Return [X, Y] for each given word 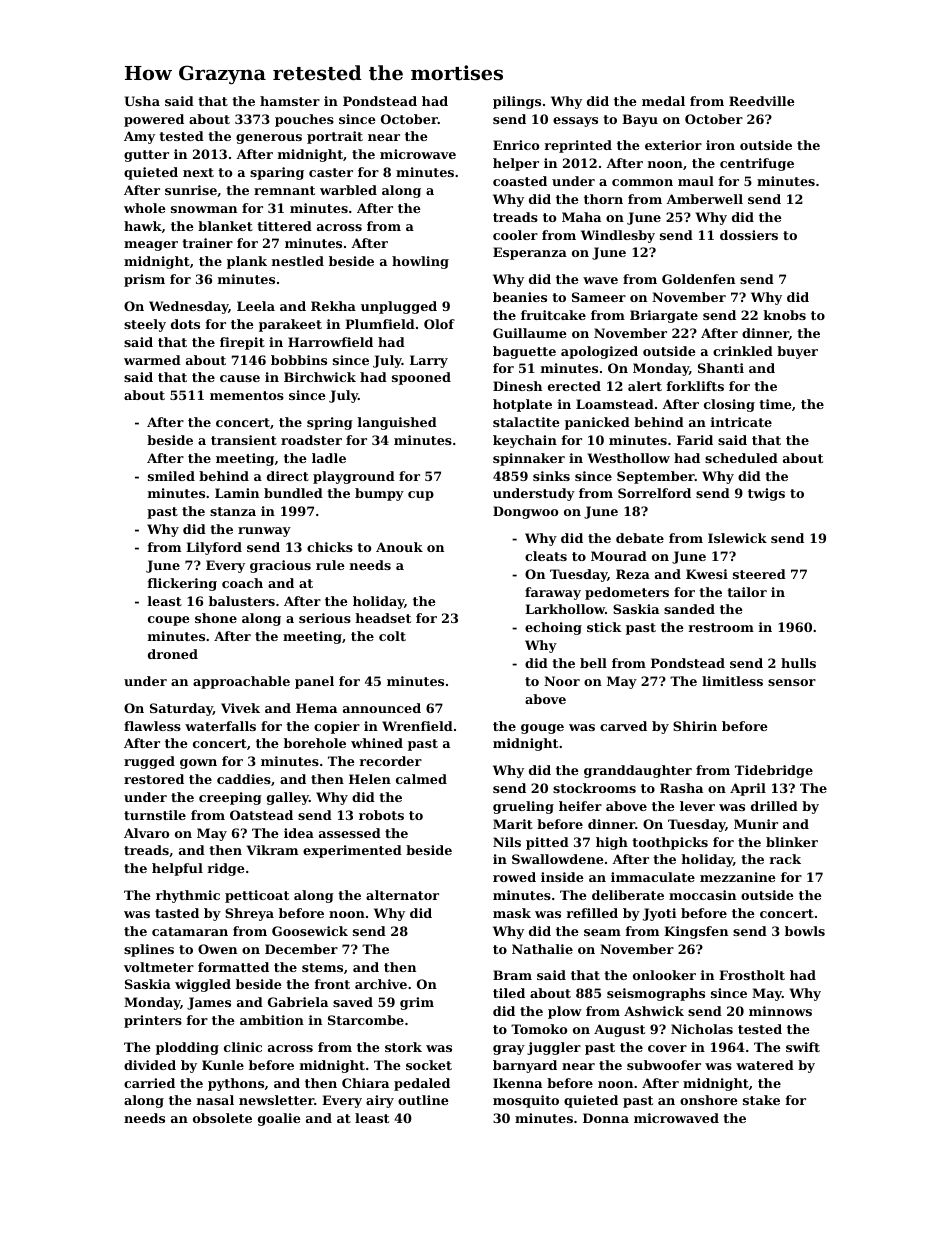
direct [288, 476]
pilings [517, 102]
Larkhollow [565, 609]
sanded [689, 609]
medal [663, 101]
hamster [290, 101]
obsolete [222, 1118]
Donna [606, 1118]
